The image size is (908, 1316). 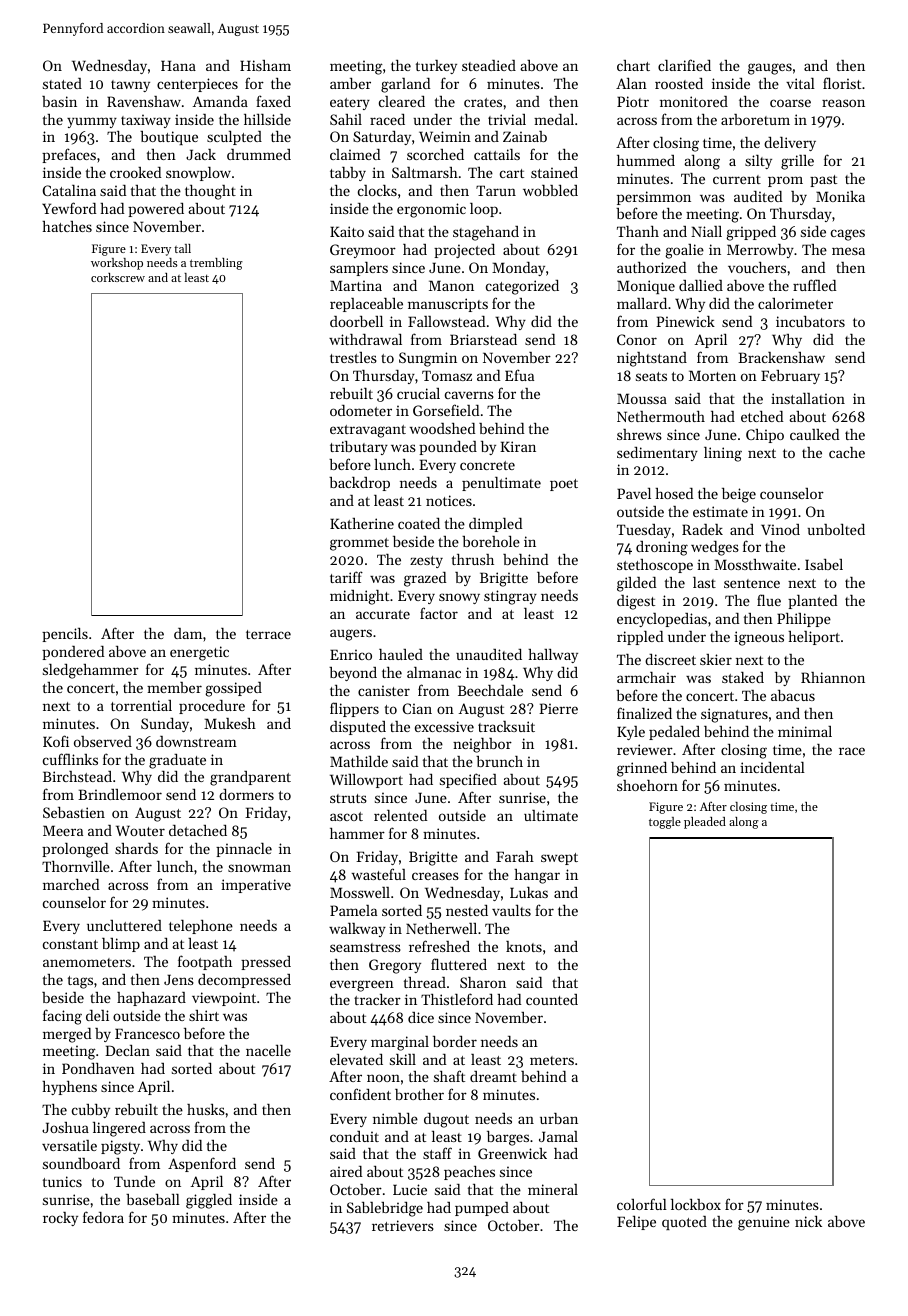 I want to click on Greymoor, so click(x=363, y=251).
